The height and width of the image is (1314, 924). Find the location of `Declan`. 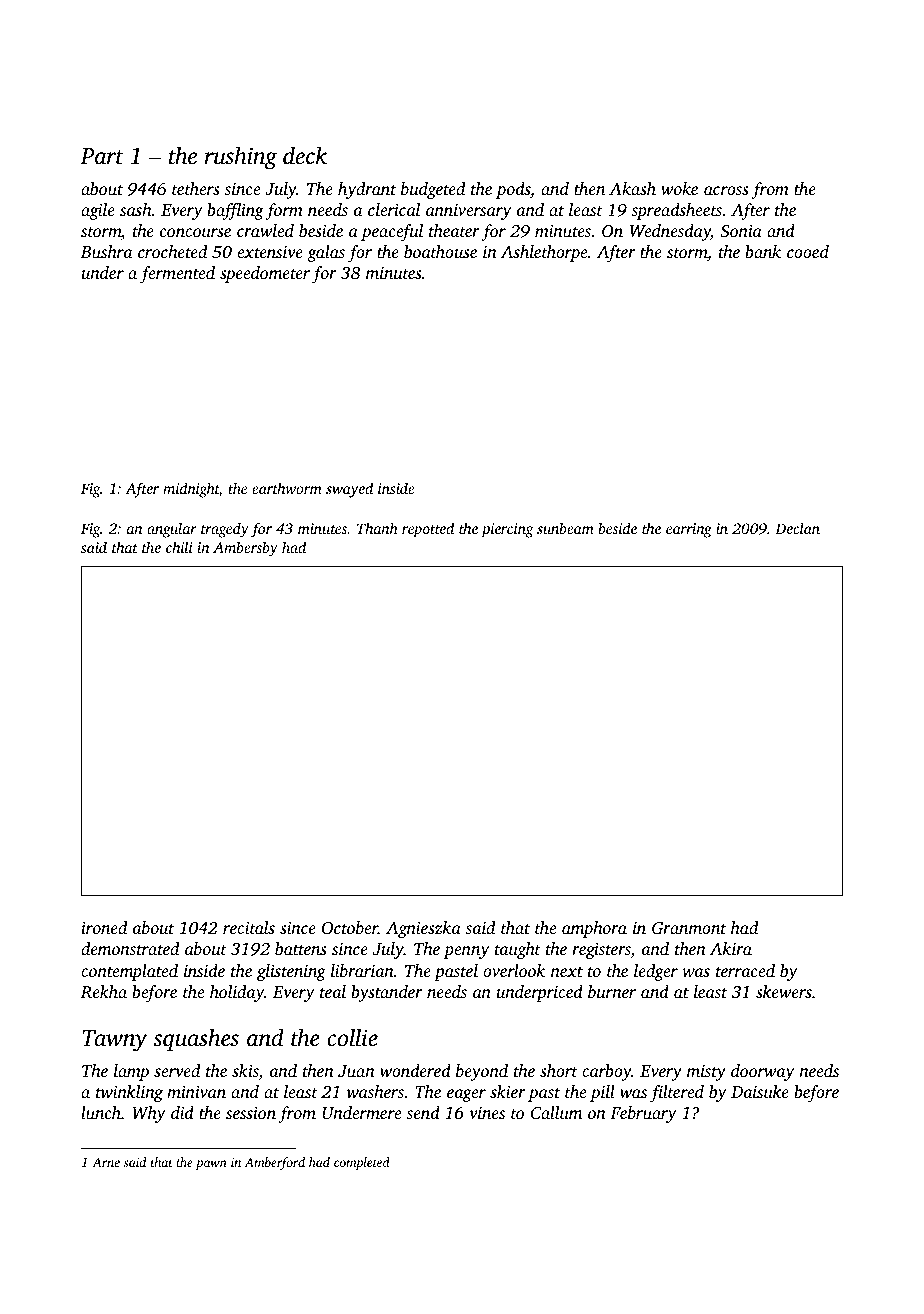

Declan is located at coordinates (797, 528).
